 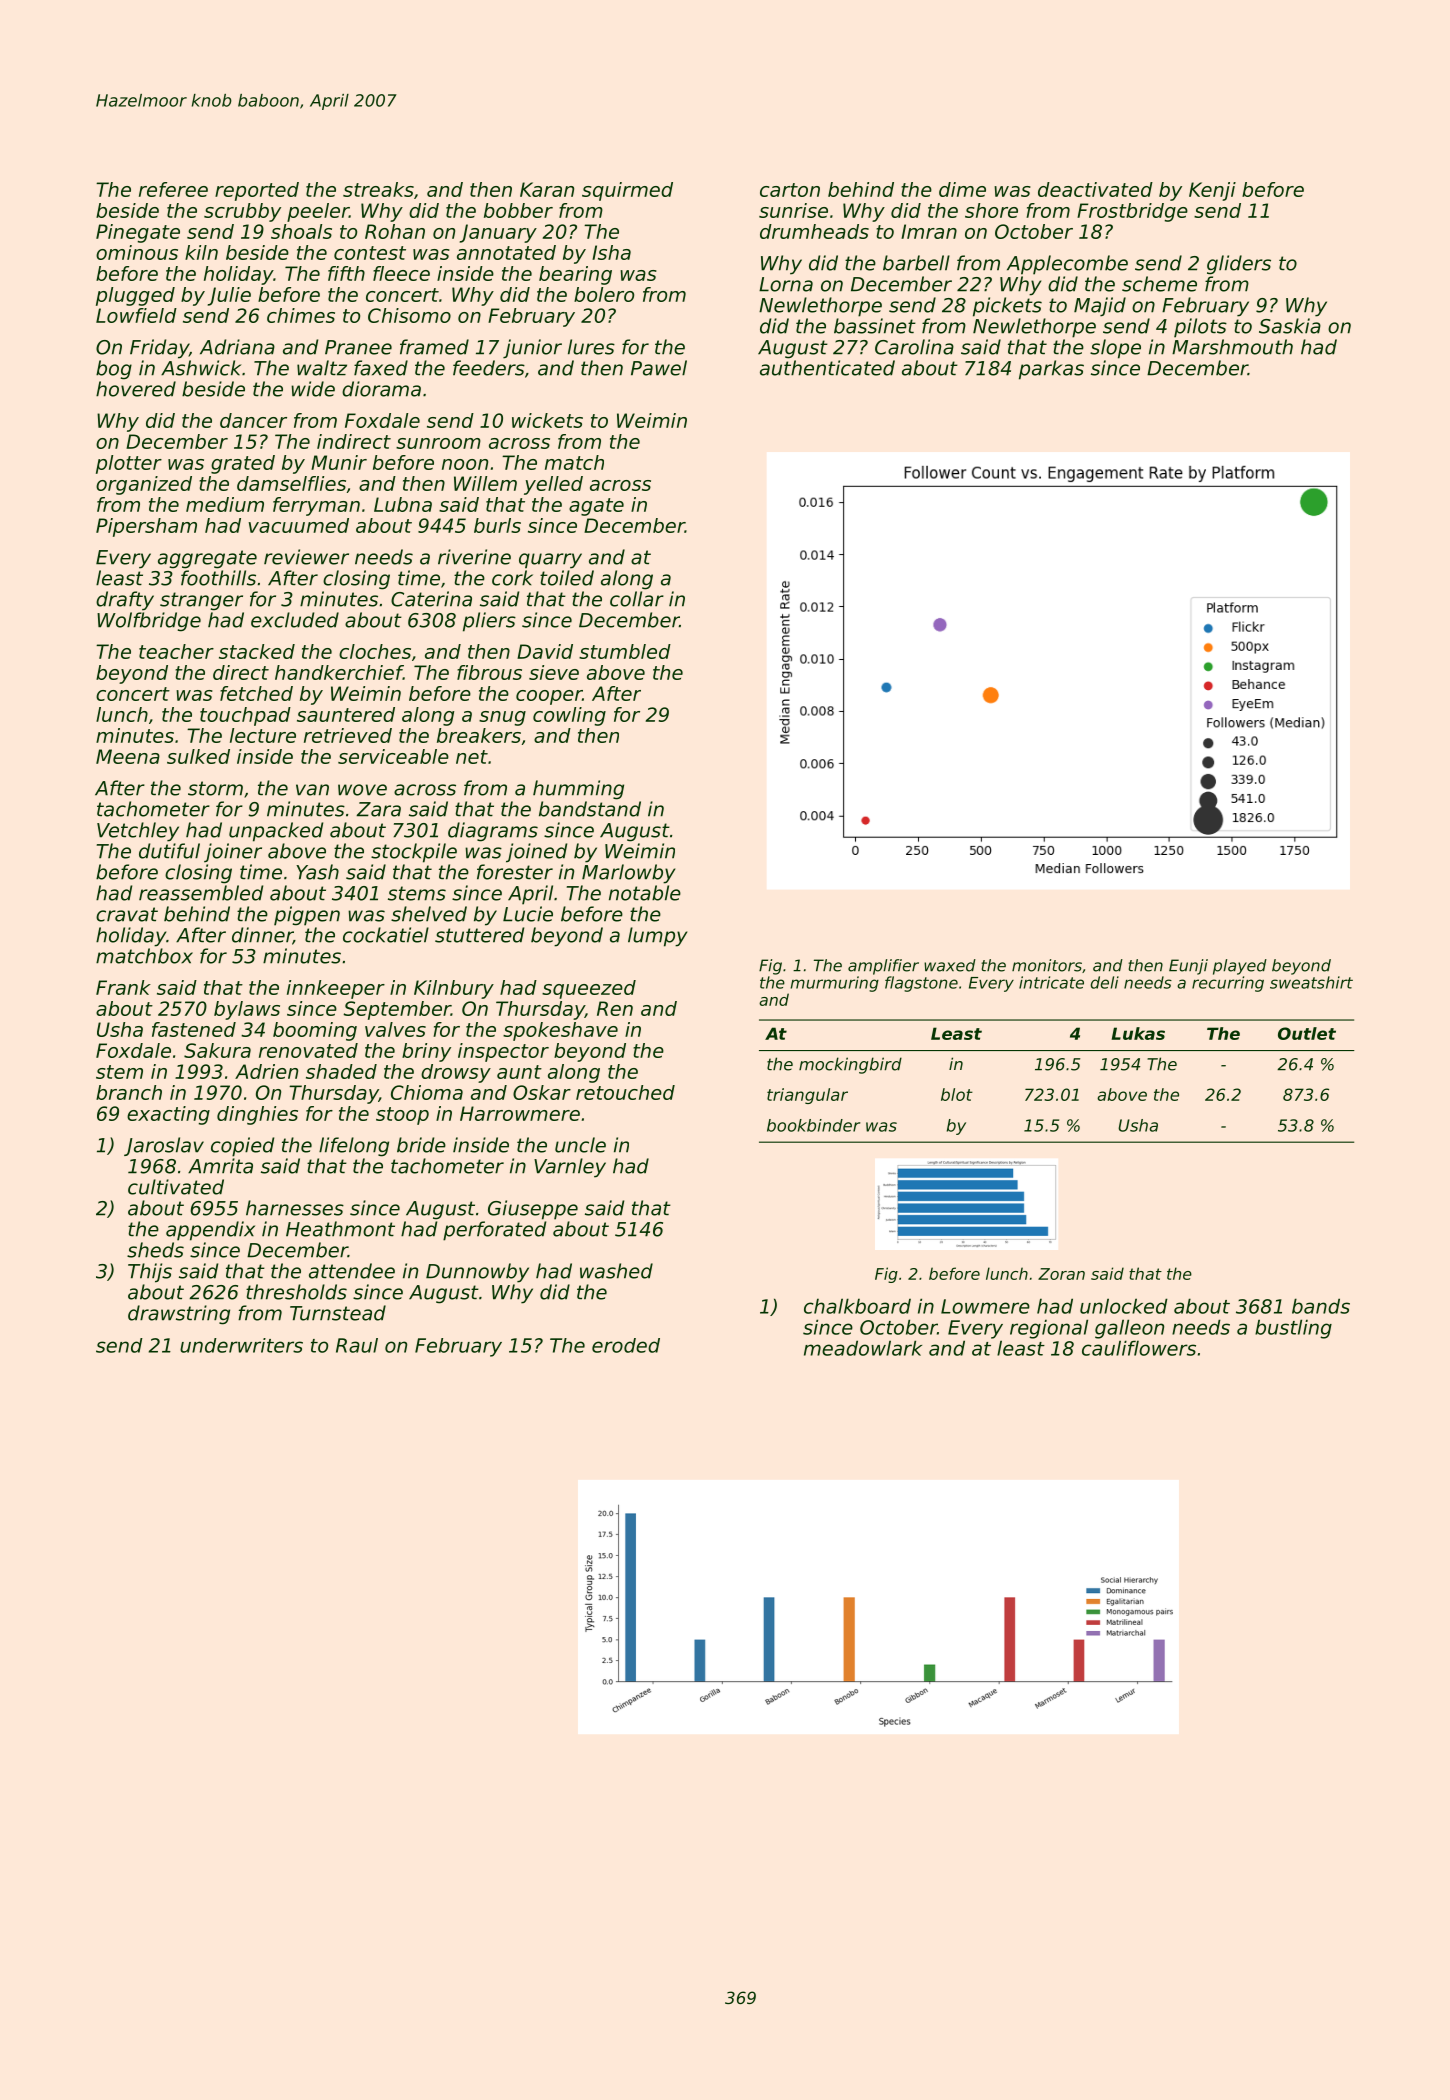 I want to click on deactivated, so click(x=1095, y=189).
